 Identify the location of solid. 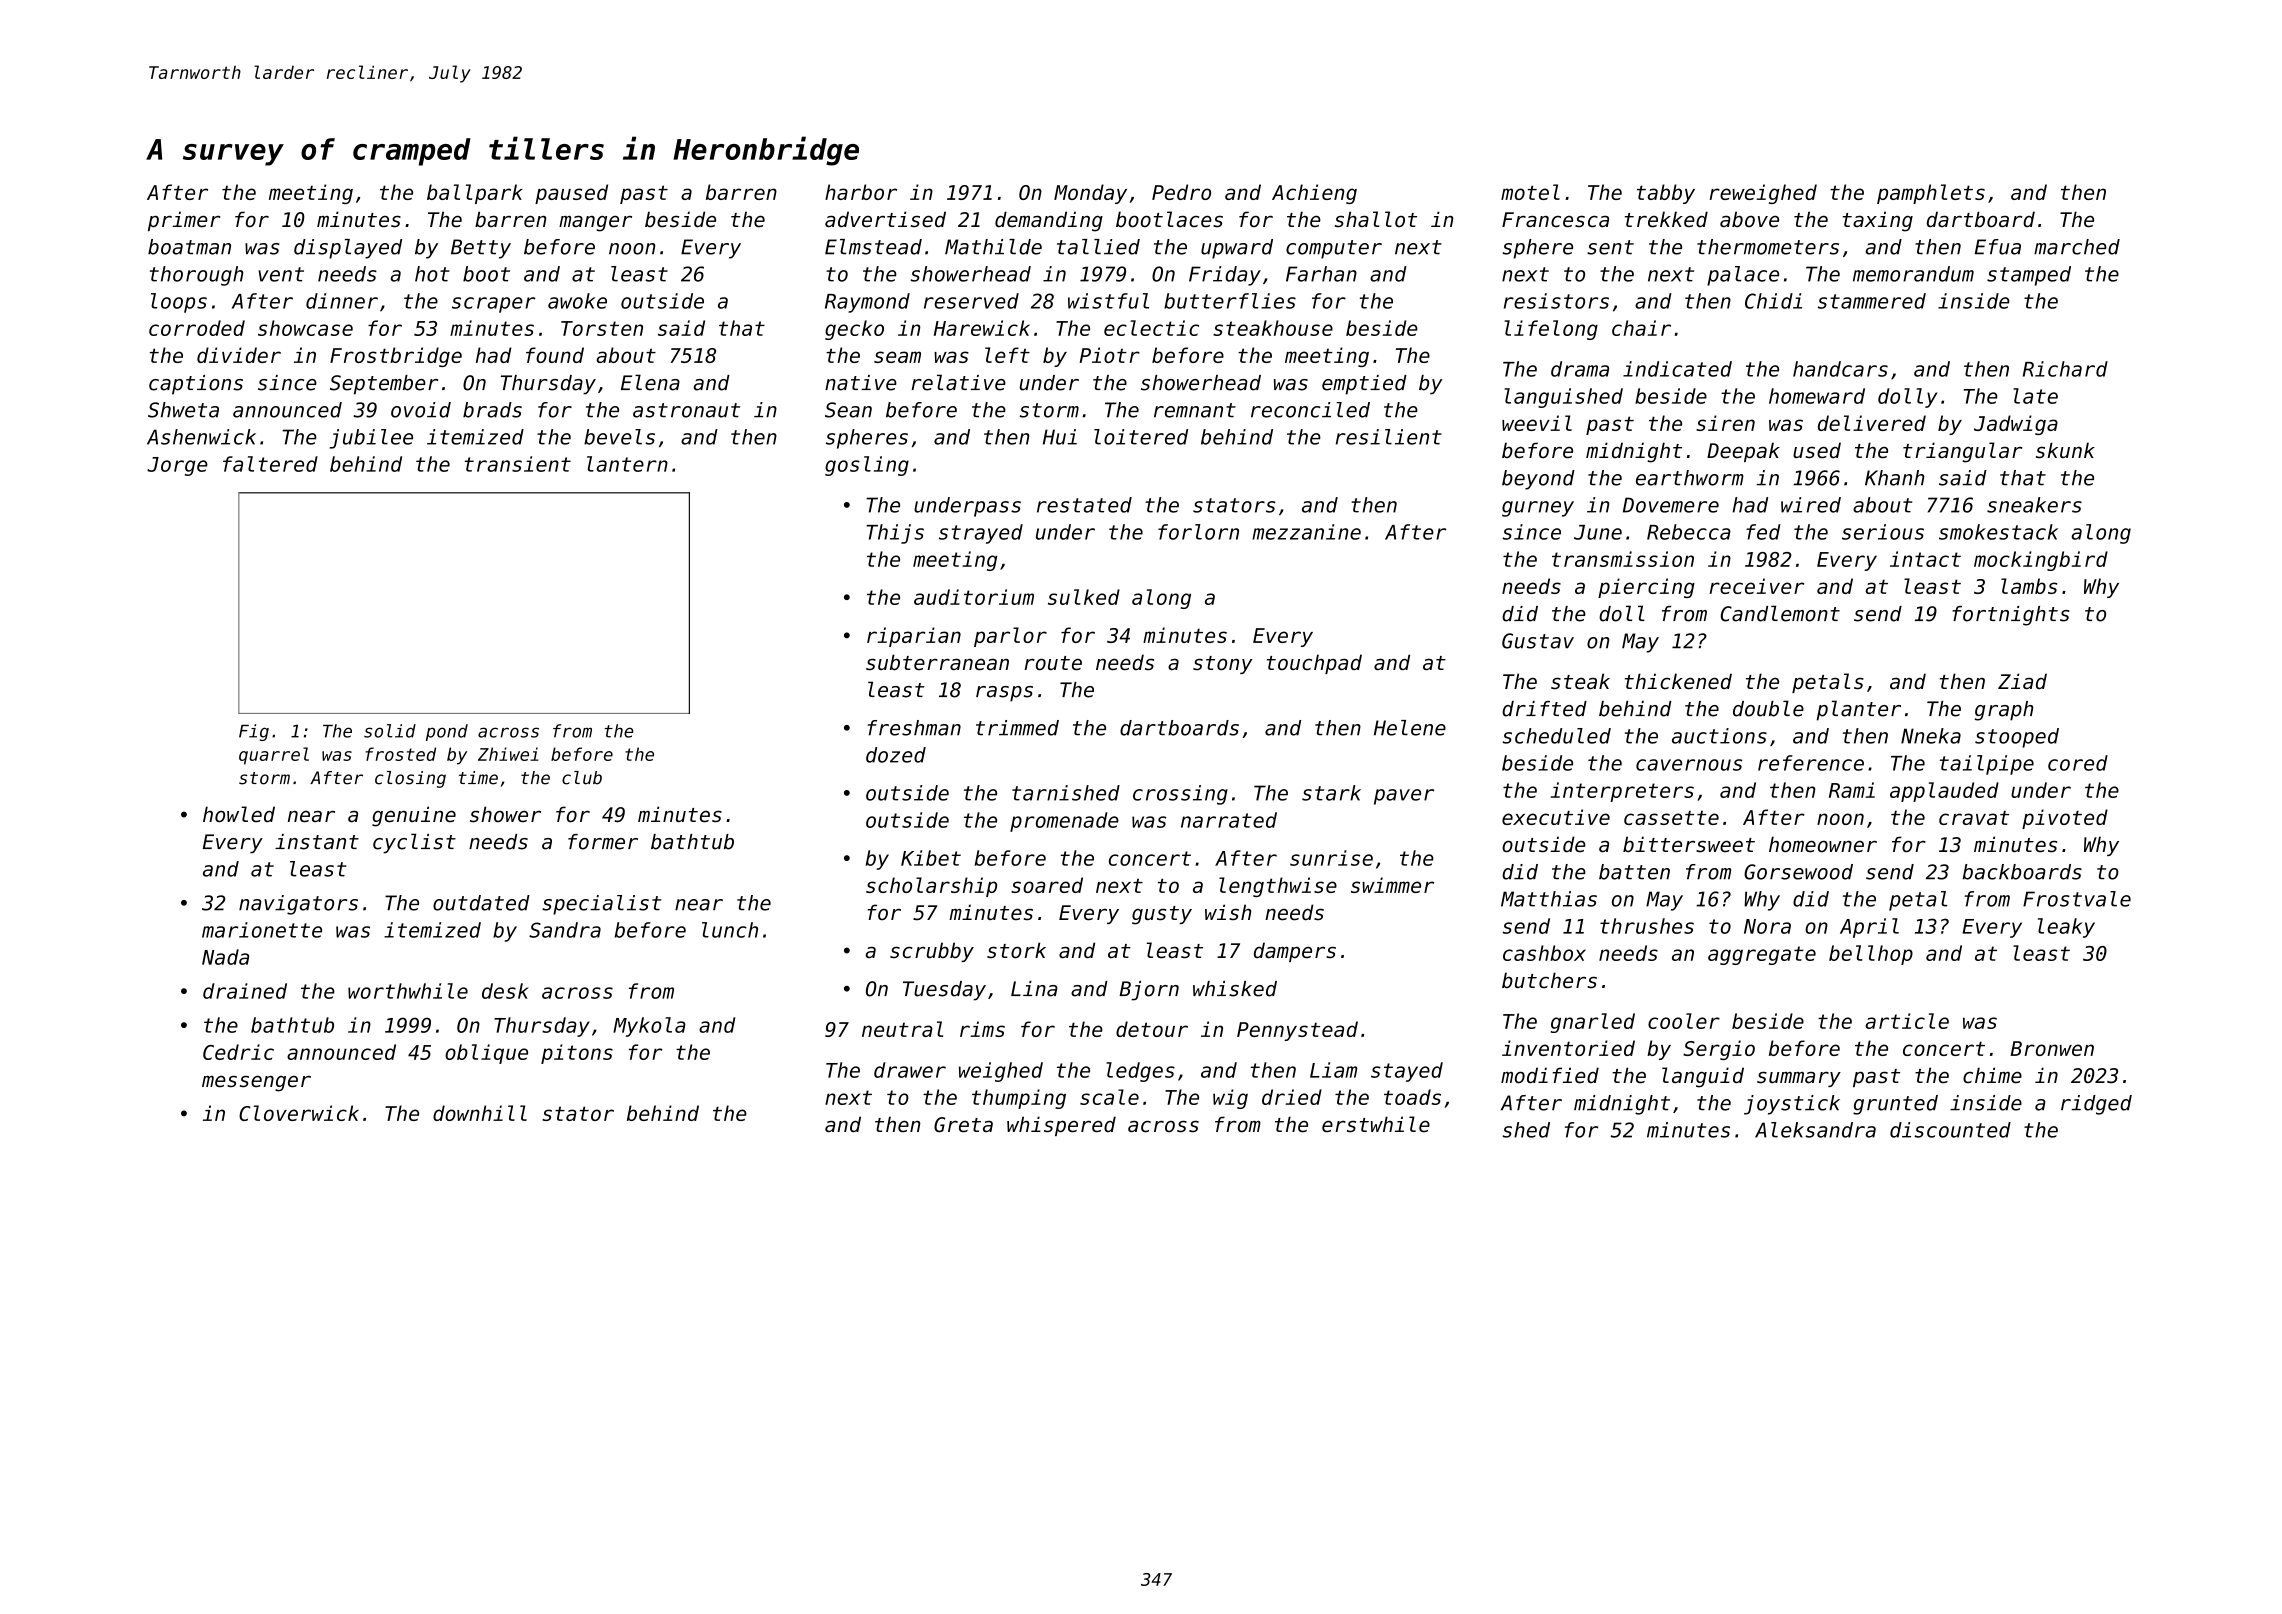
(390, 731).
